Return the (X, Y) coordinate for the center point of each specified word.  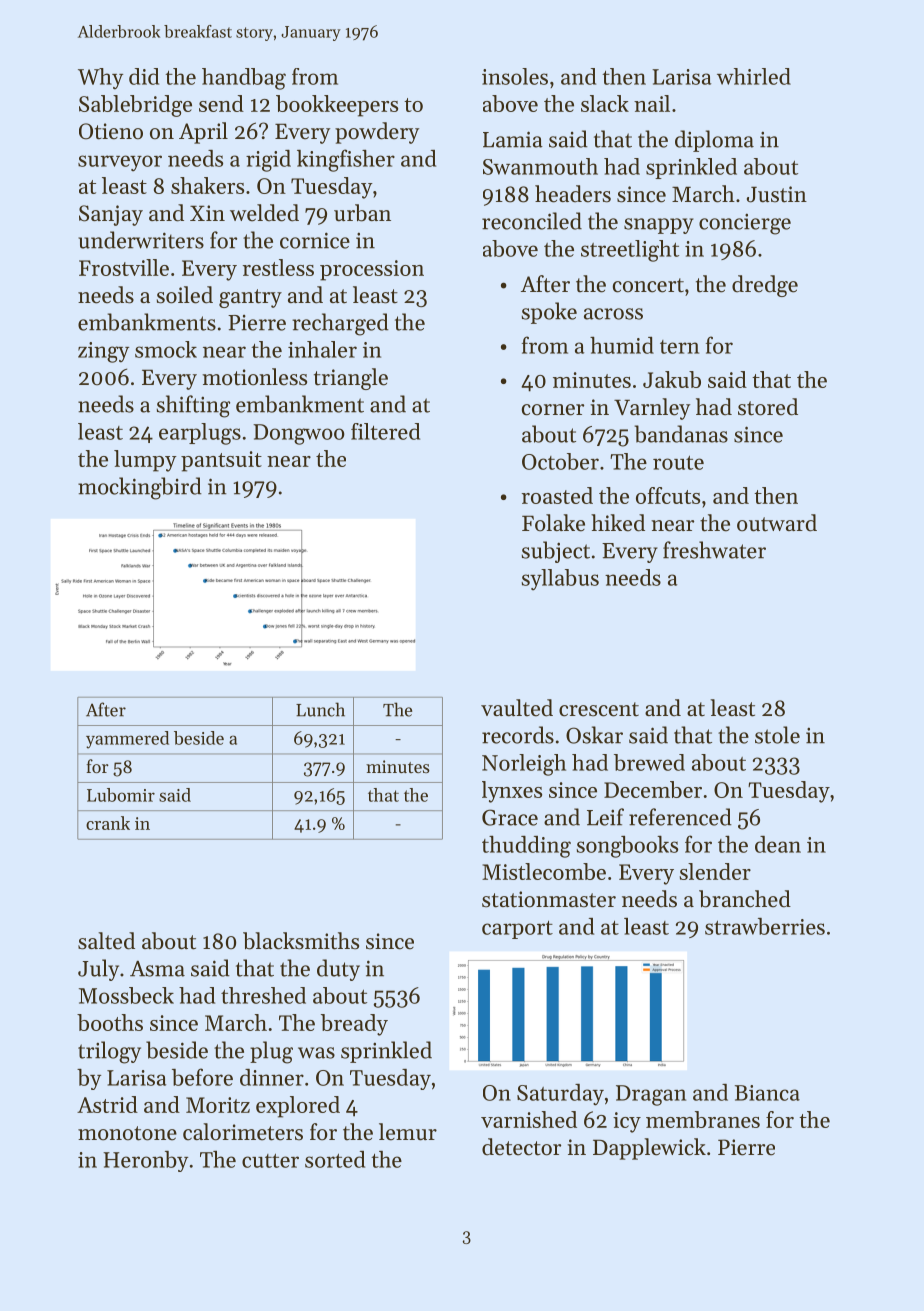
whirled (754, 76)
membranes (703, 1119)
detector (521, 1147)
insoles (515, 76)
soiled (185, 295)
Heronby (145, 1161)
